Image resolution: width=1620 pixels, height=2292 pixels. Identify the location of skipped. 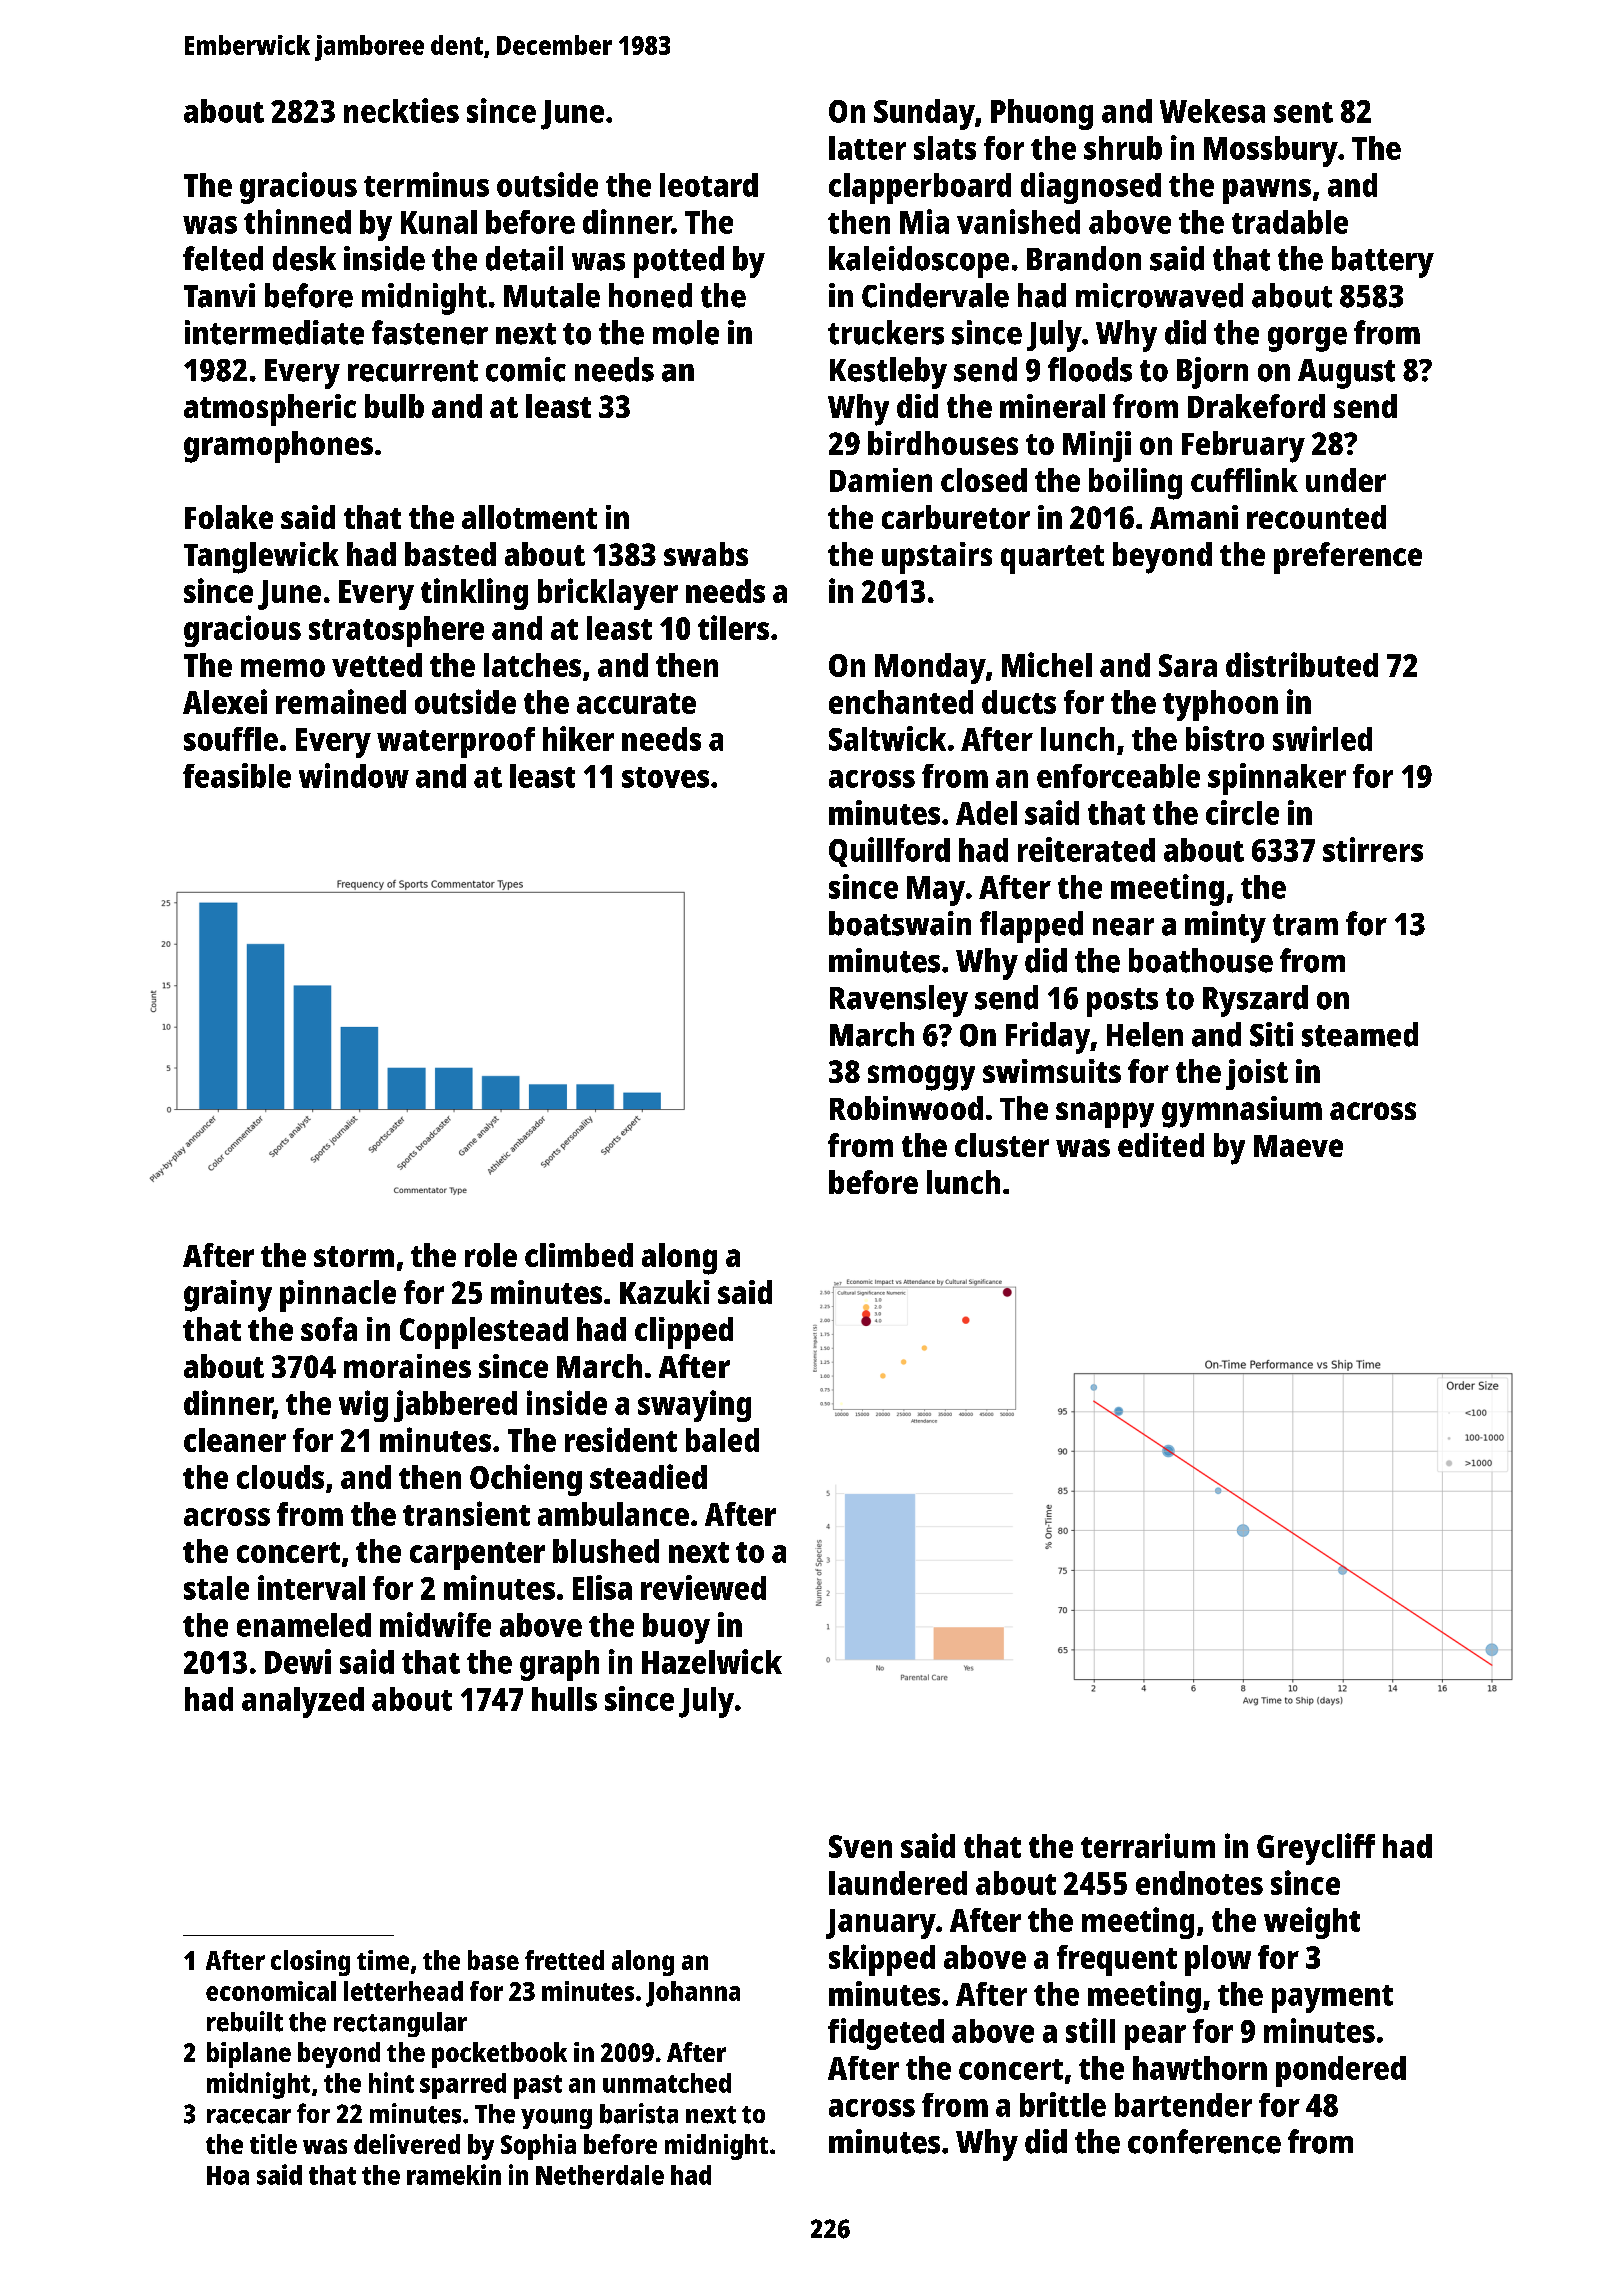
(882, 1960).
